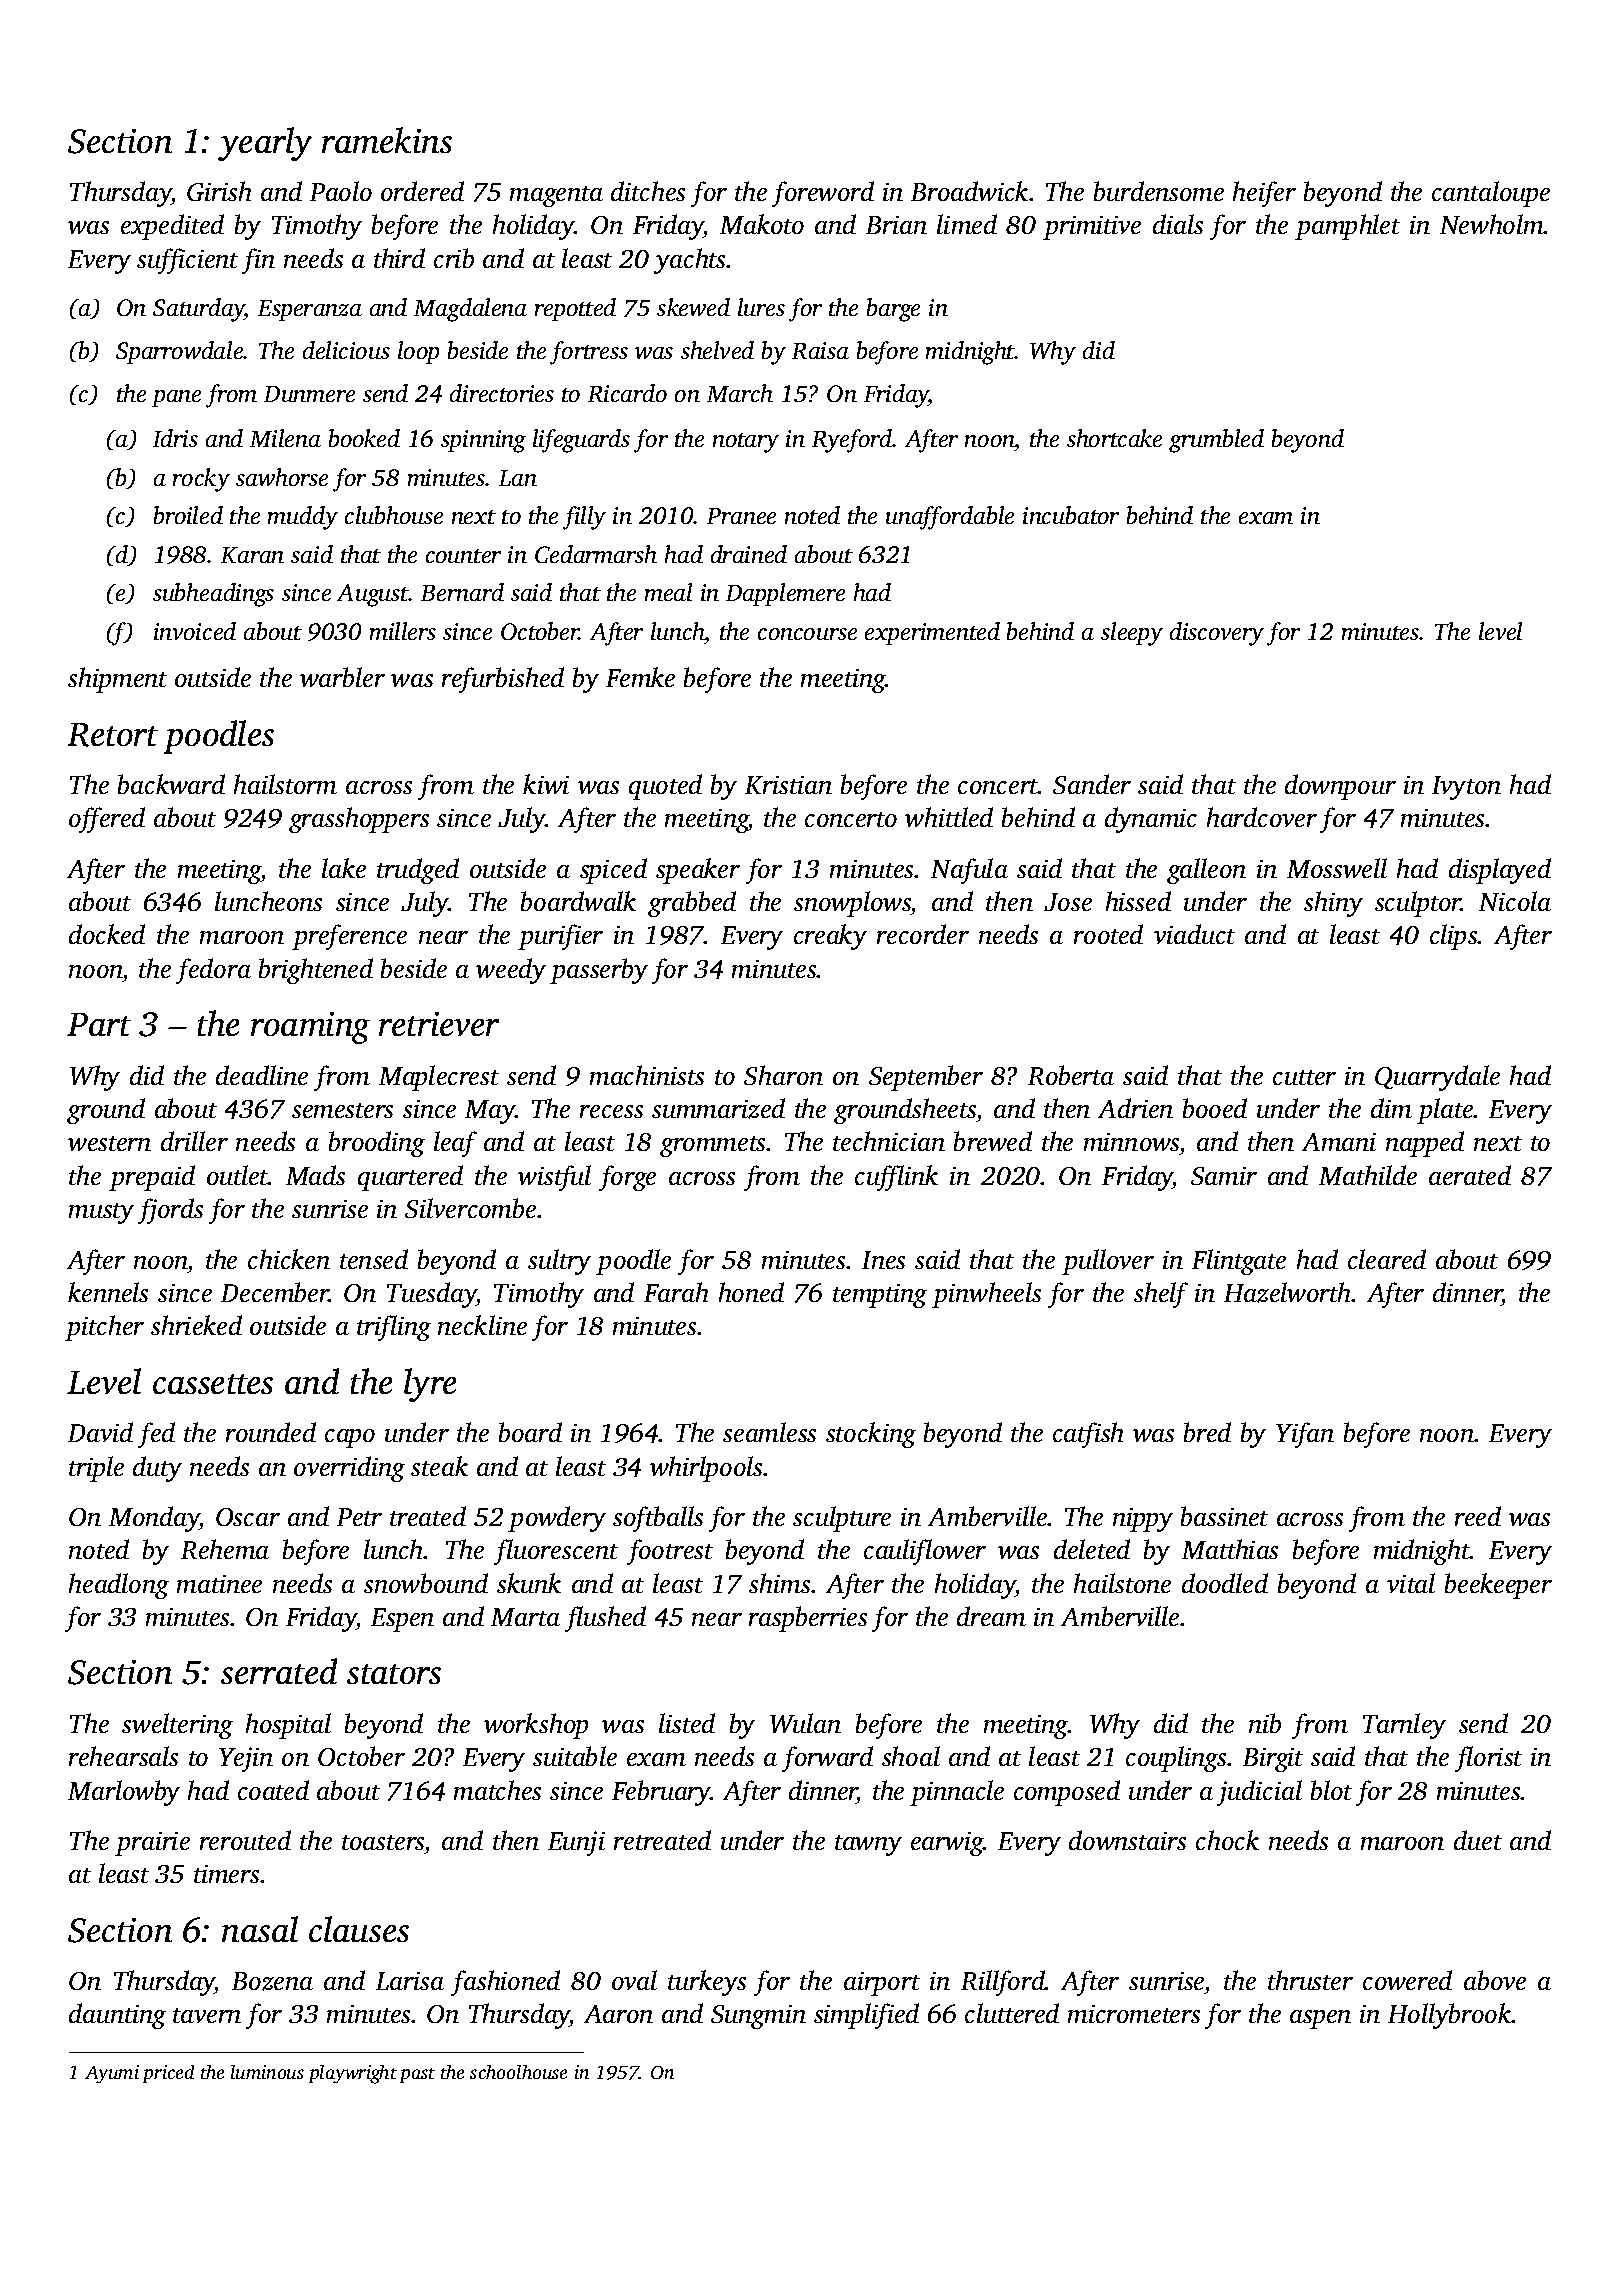 The image size is (1620, 2292). I want to click on sleepy, so click(1132, 634).
